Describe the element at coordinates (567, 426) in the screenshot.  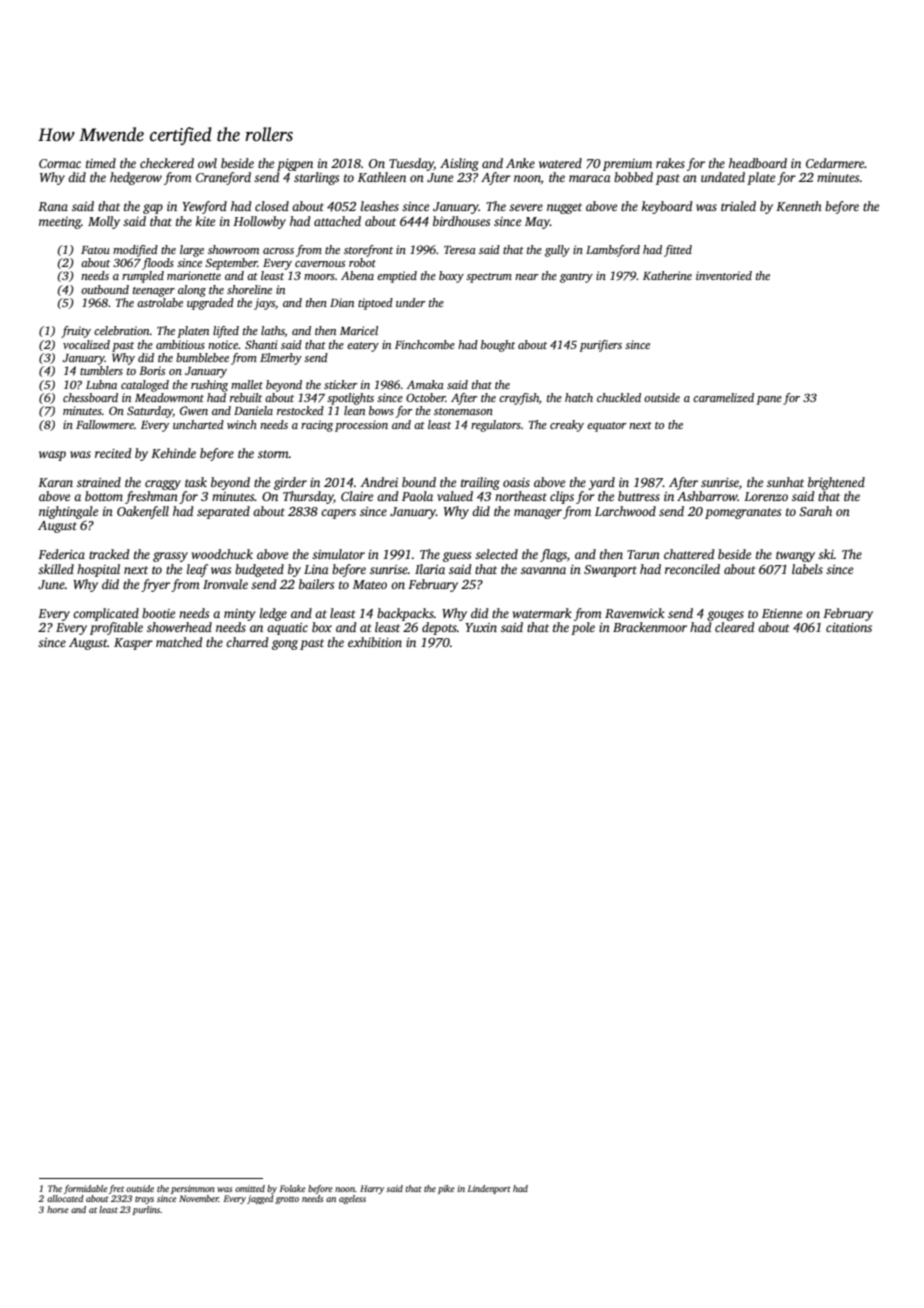
I see `creaky` at that location.
